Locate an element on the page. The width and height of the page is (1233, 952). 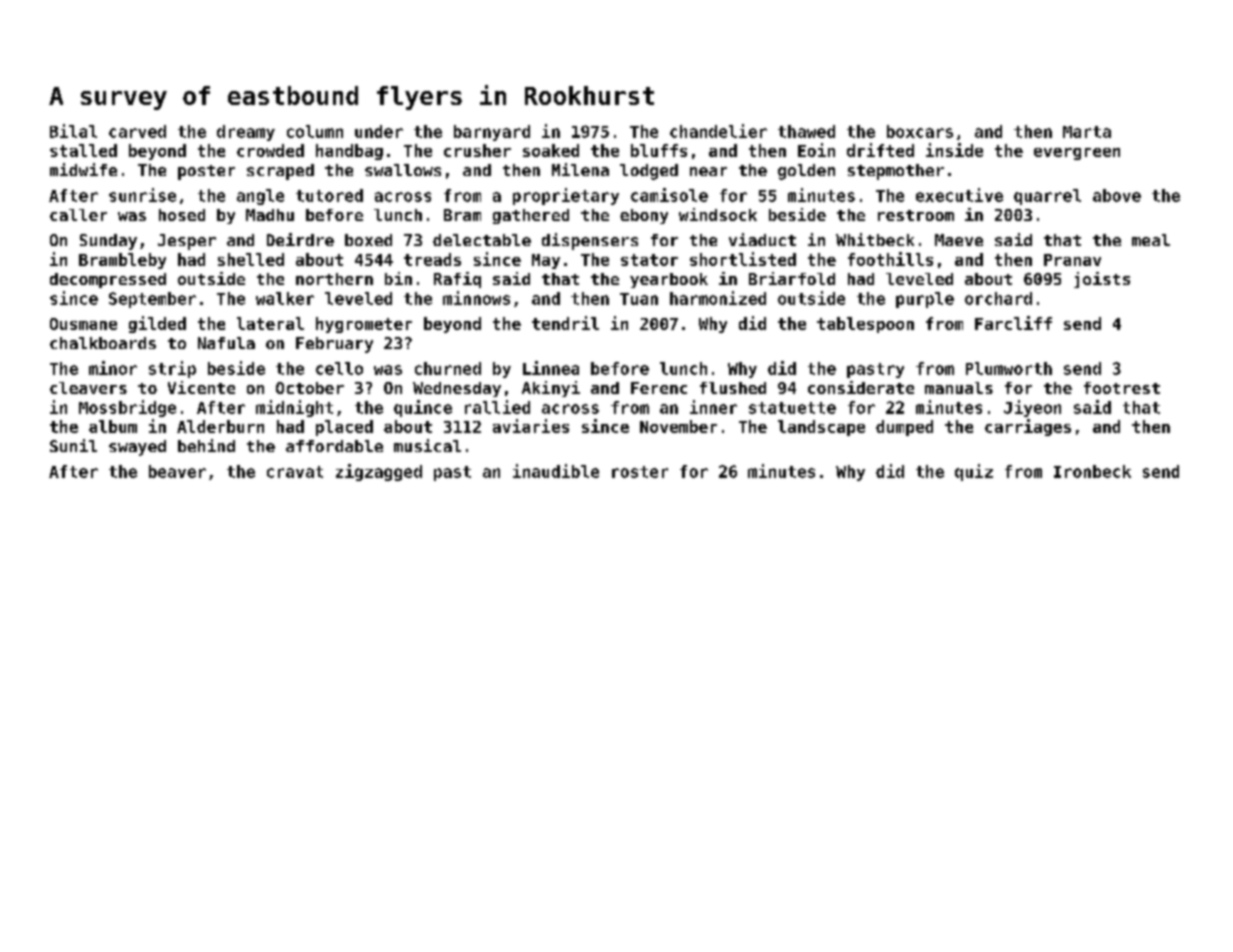
October is located at coordinates (310, 388).
